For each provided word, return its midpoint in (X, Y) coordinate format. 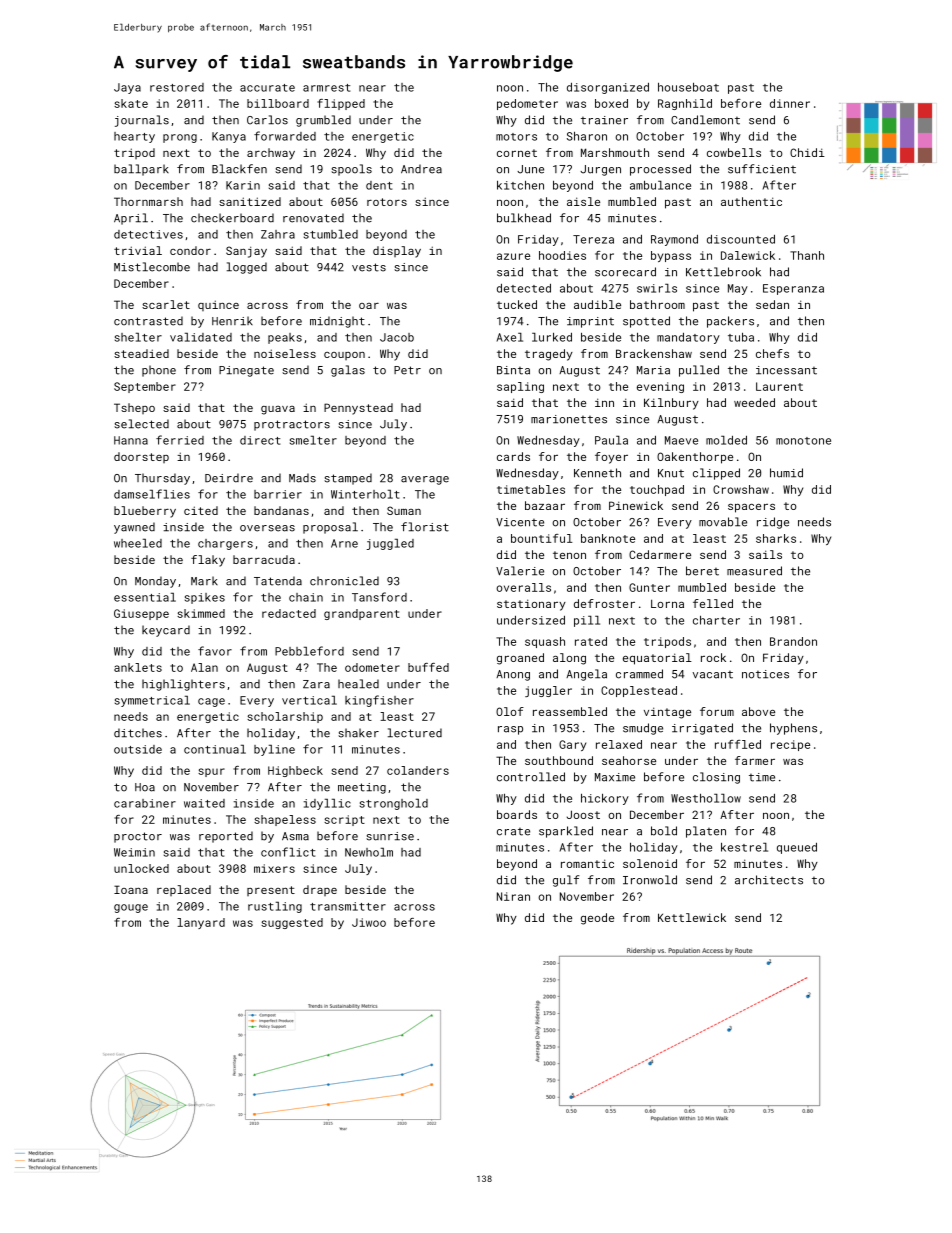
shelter (138, 337)
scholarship (285, 717)
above (758, 711)
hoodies (562, 255)
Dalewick (748, 255)
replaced (184, 890)
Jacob (397, 337)
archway (271, 154)
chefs (772, 353)
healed (358, 684)
